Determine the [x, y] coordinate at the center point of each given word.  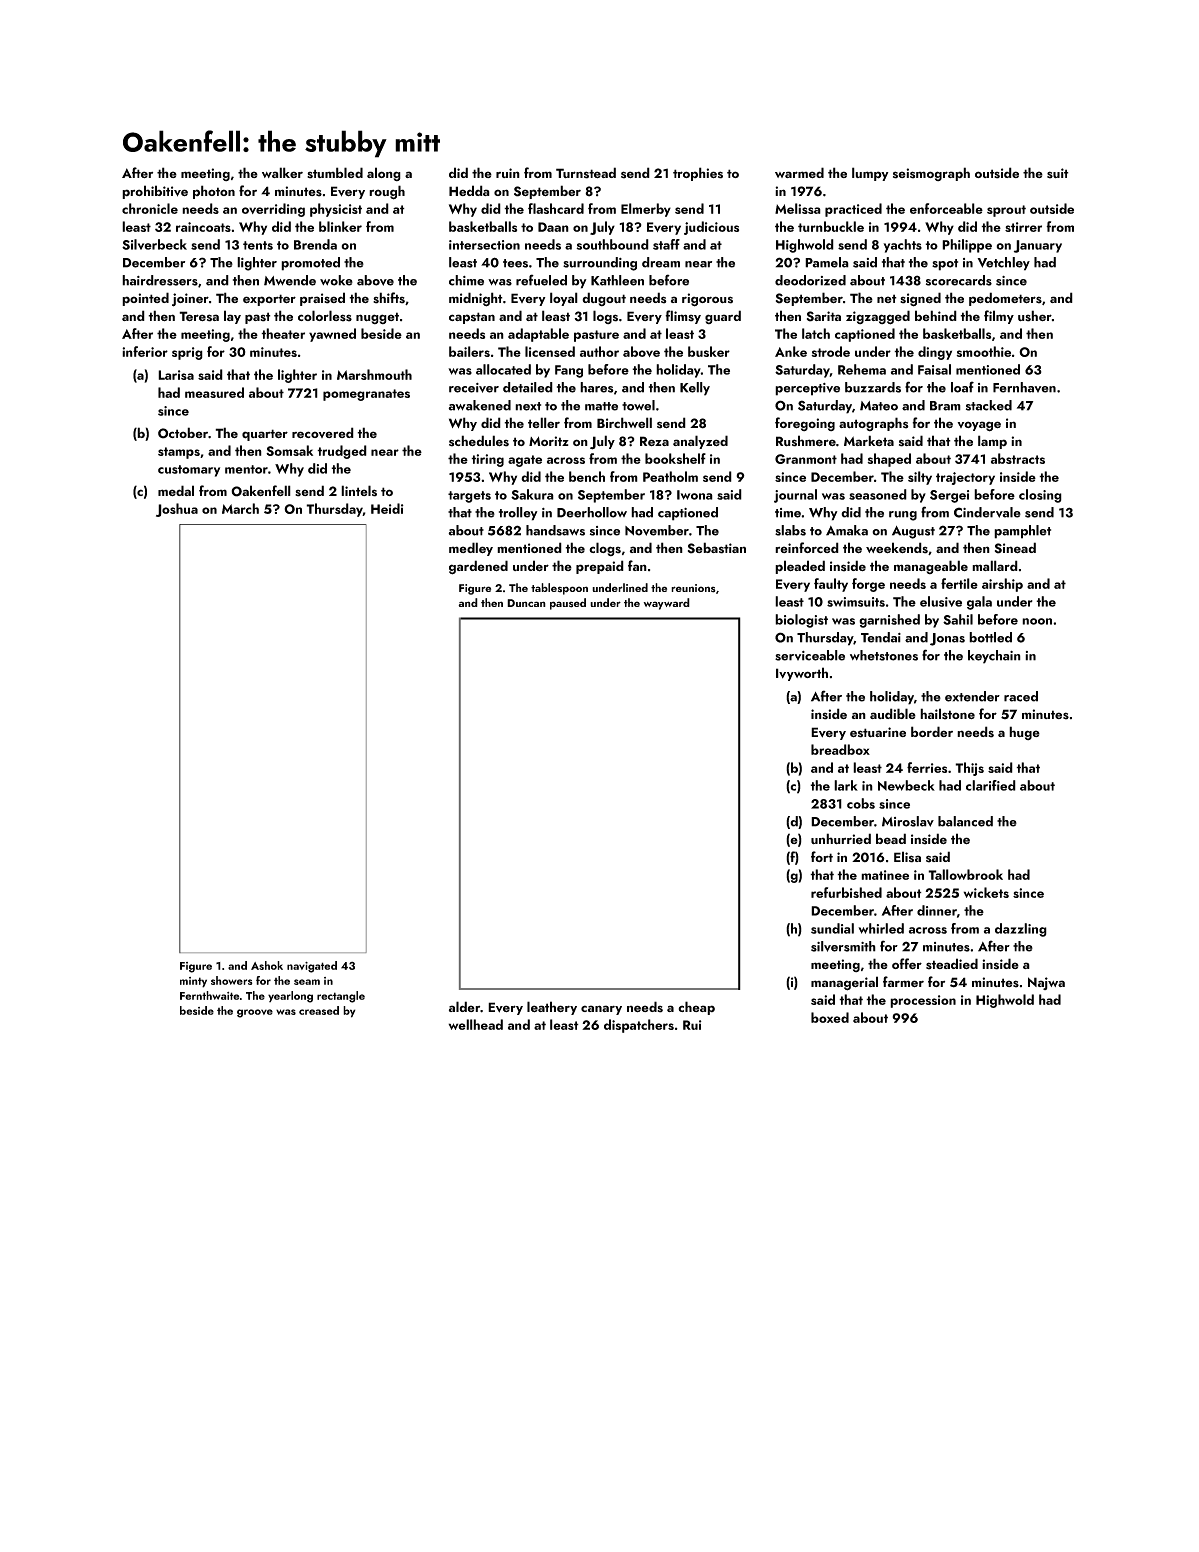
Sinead [1015, 548]
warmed [799, 172]
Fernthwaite [209, 995]
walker [282, 172]
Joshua [177, 510]
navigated [312, 967]
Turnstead [586, 173]
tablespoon [559, 589]
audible [893, 713]
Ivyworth [802, 674]
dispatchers [639, 1026]
